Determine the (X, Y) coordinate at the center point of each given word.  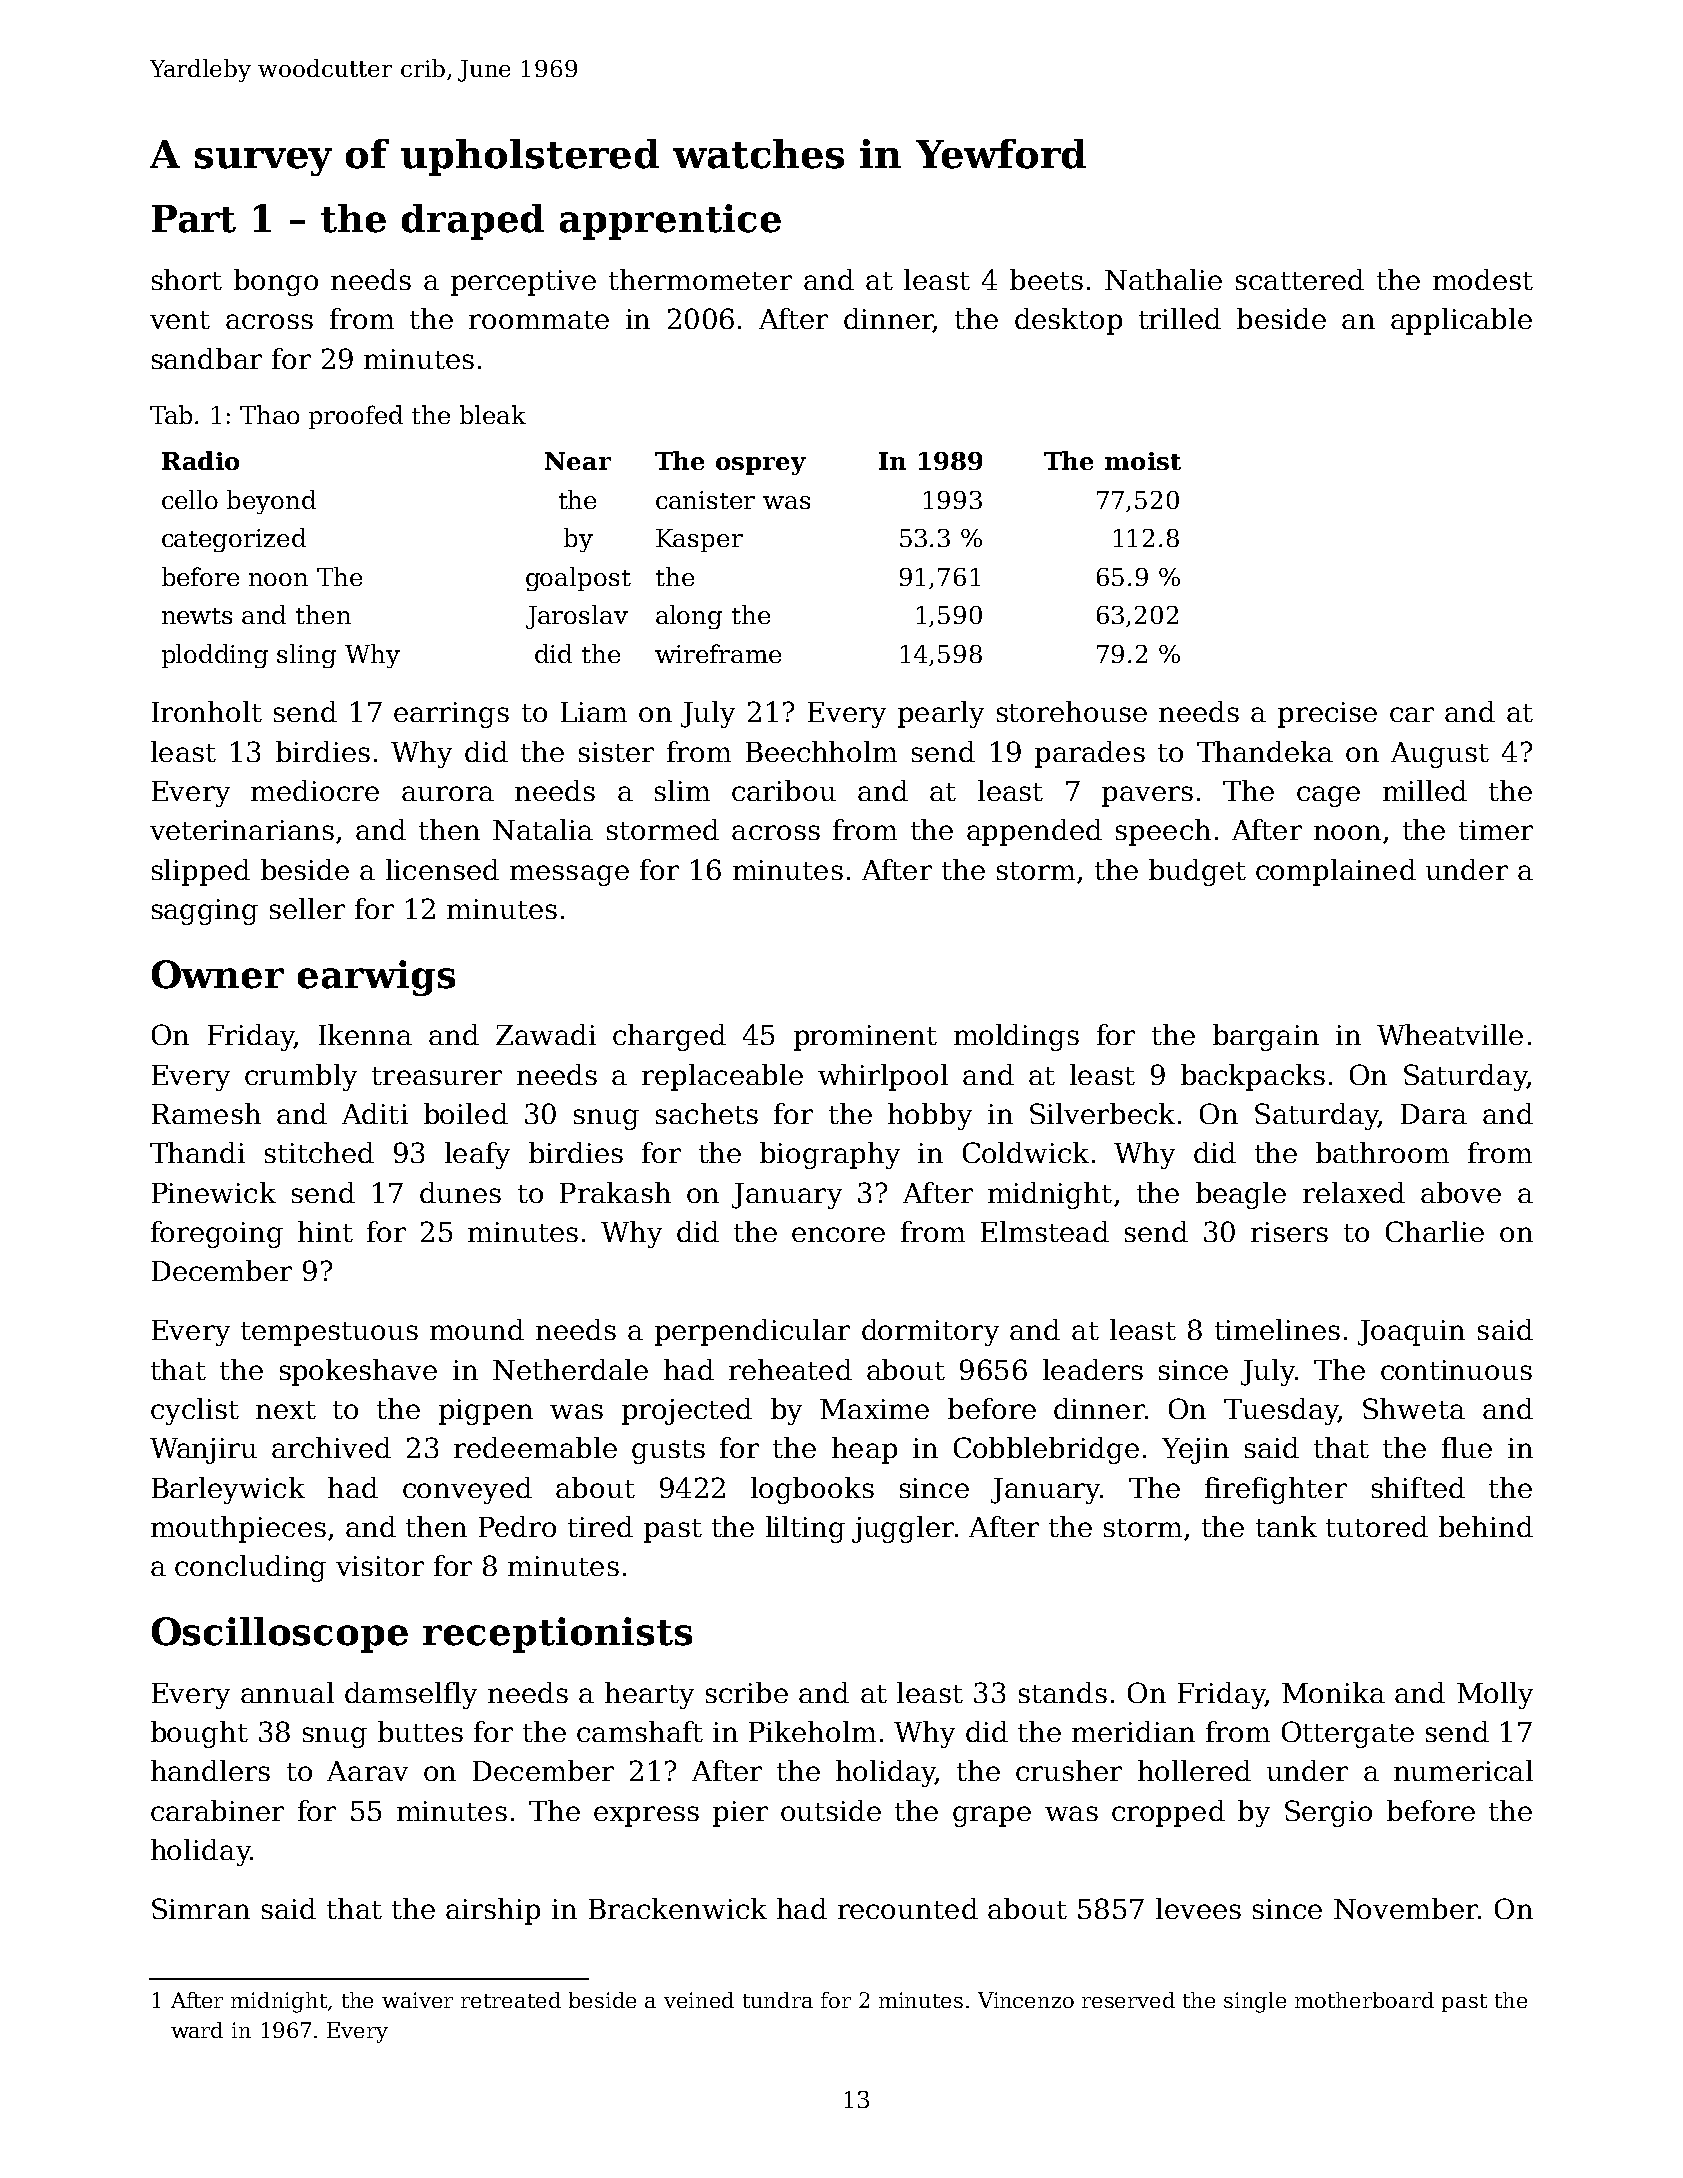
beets (1046, 279)
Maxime (874, 1409)
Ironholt (207, 711)
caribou (784, 790)
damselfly (411, 1695)
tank (1286, 1526)
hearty (649, 1695)
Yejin (1195, 1451)
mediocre (315, 790)
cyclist (195, 1411)
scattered (1300, 279)
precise (1327, 715)
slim (682, 790)
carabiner (217, 1810)
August (1440, 755)
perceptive (523, 283)
